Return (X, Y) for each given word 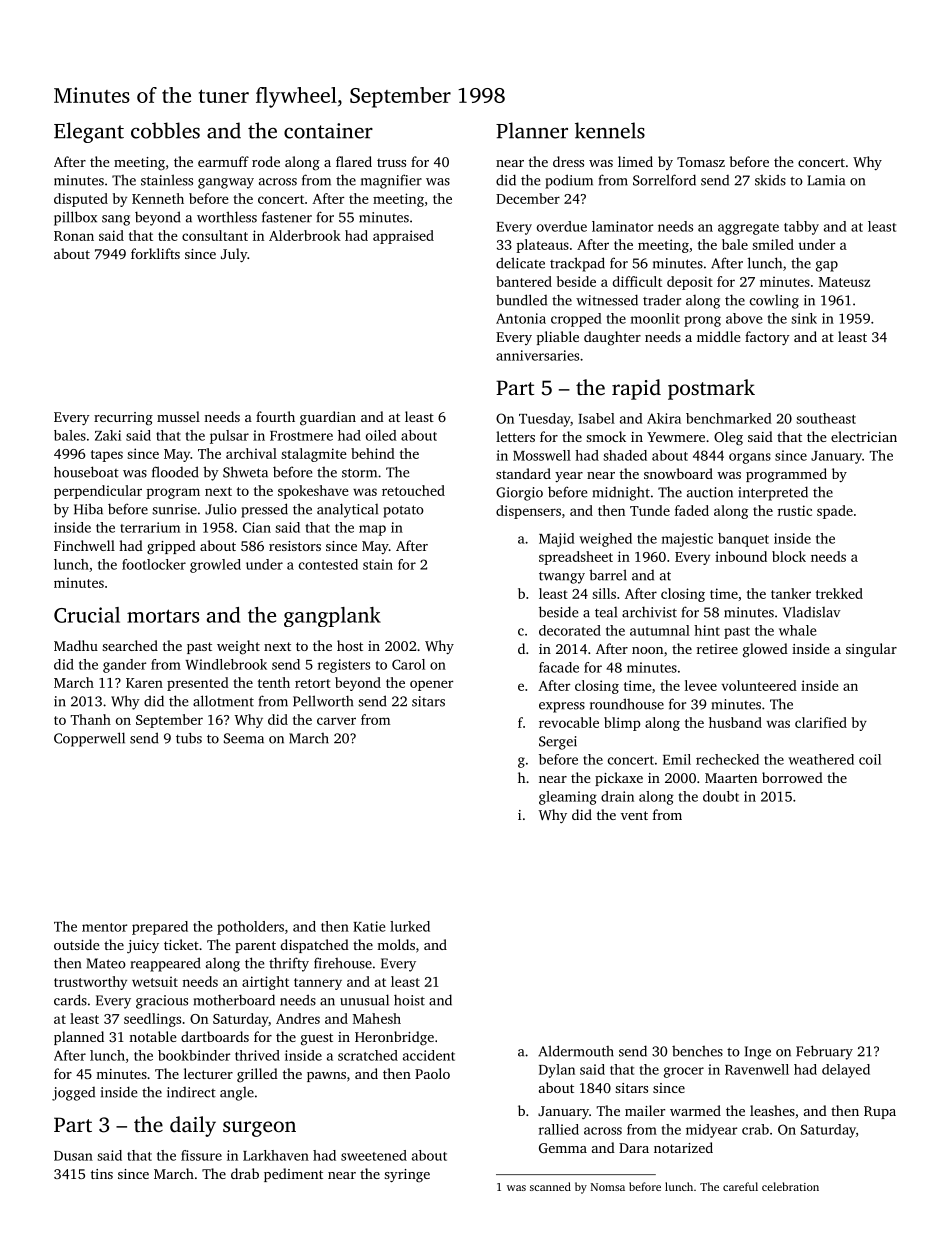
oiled (381, 435)
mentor (104, 927)
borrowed (792, 777)
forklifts (155, 253)
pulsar (229, 437)
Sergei (558, 743)
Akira (664, 418)
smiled (773, 244)
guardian (328, 418)
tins (102, 1174)
